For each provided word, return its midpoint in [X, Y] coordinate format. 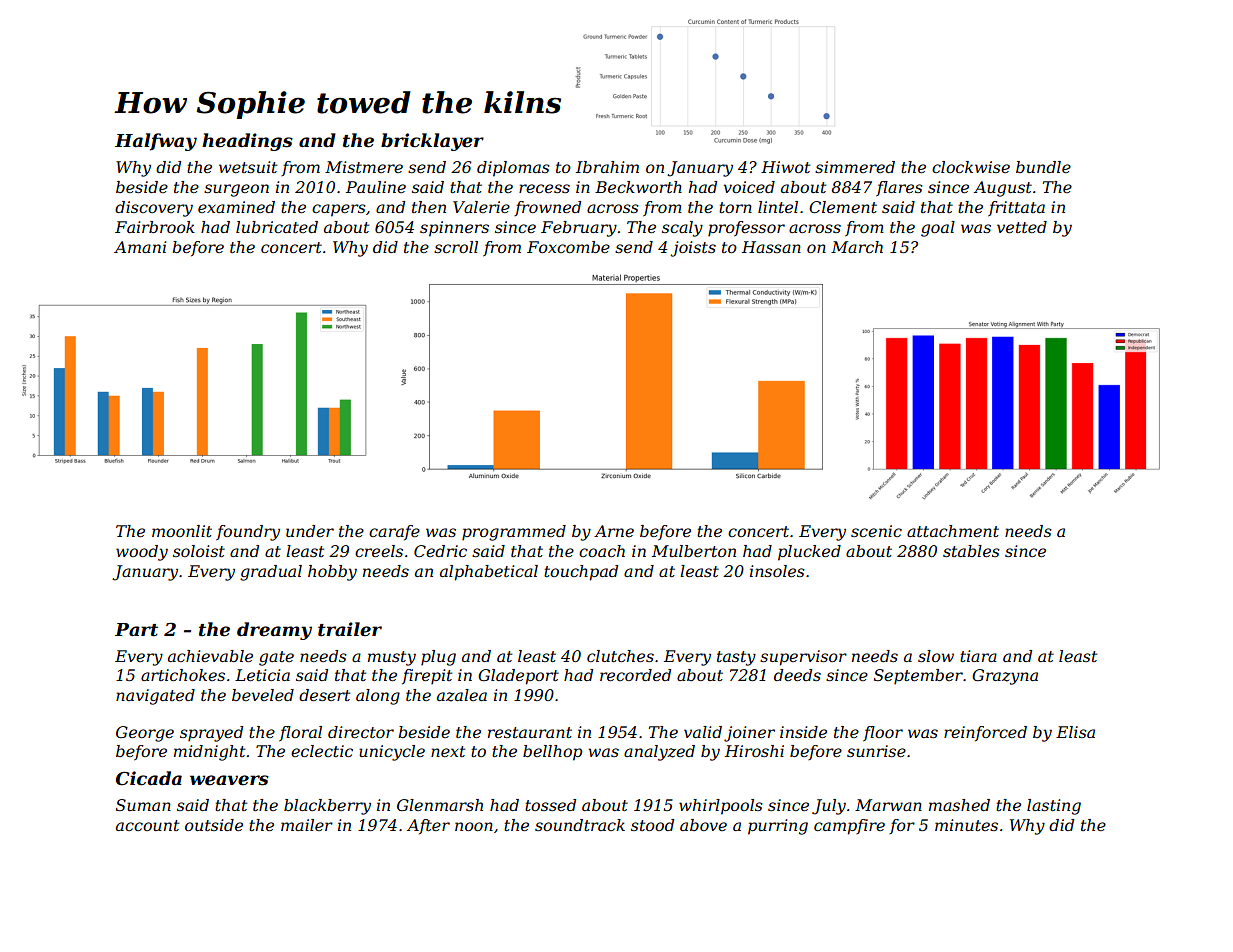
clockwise [971, 167]
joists [693, 249]
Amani [140, 247]
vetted [1022, 227]
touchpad [581, 573]
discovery [154, 209]
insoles [777, 571]
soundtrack [580, 825]
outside [214, 825]
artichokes [183, 675]
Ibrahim [607, 167]
